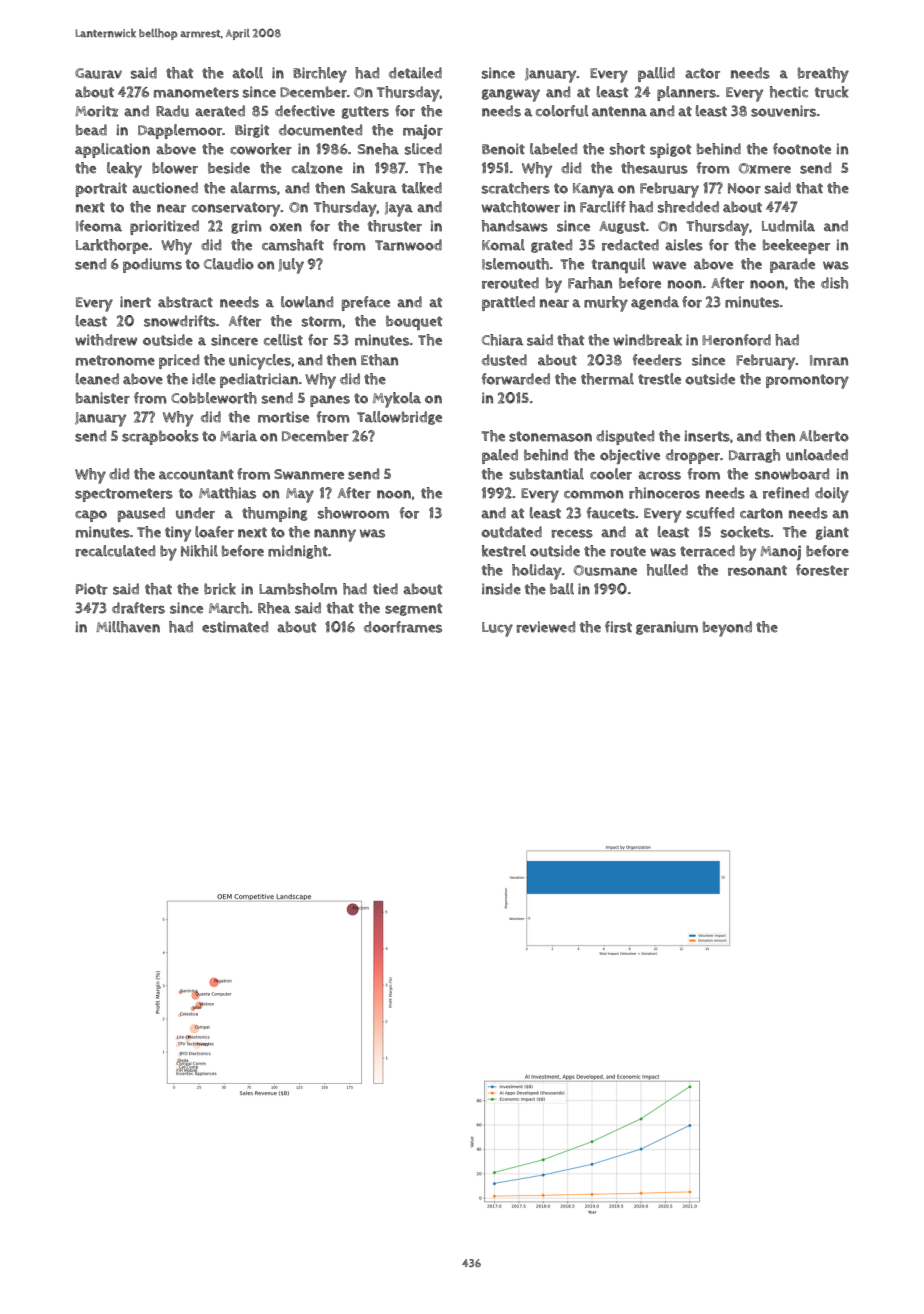 The width and height of the page is (924, 1314). I want to click on coworker, so click(261, 149).
